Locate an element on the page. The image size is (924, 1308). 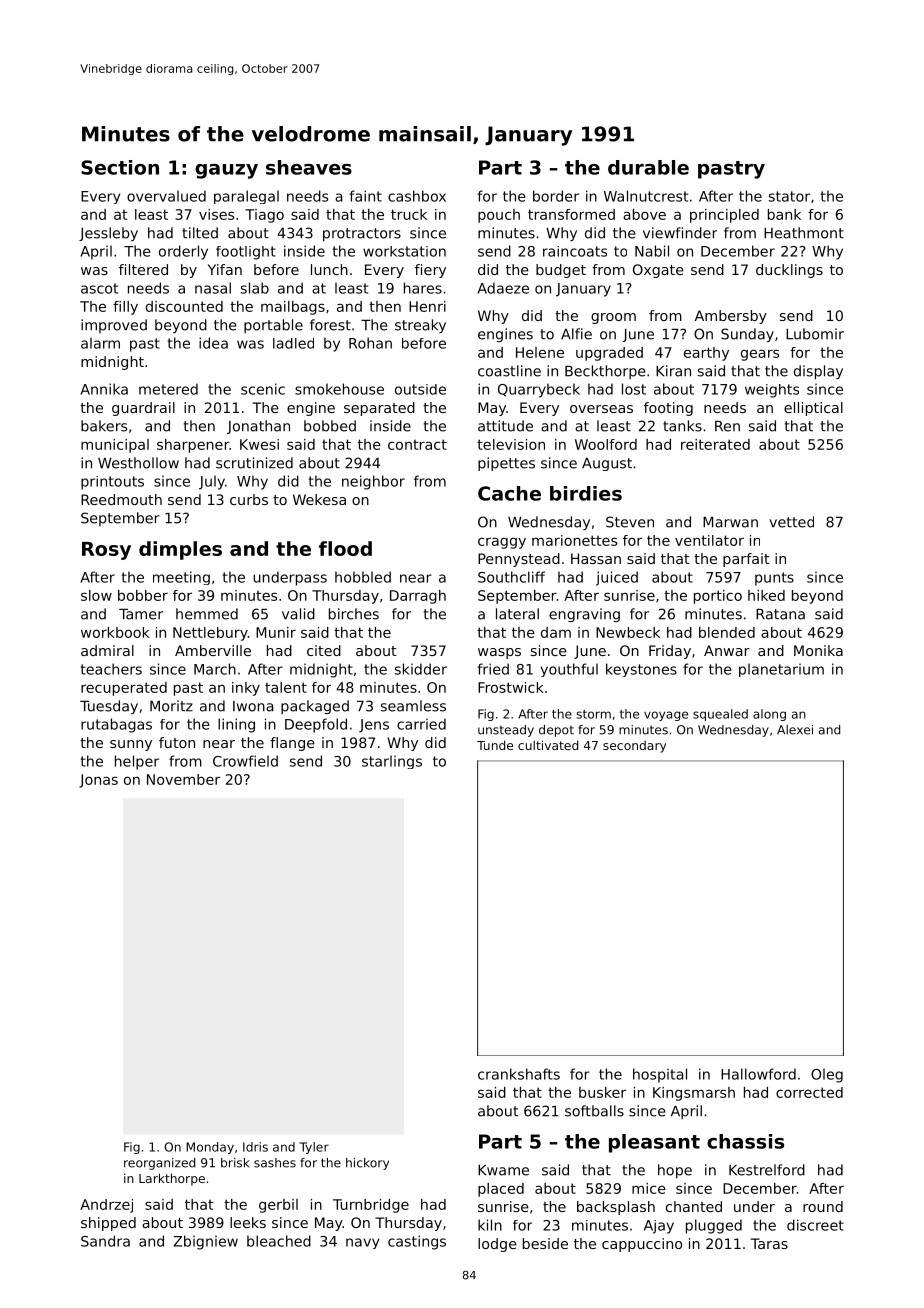
cashbox is located at coordinates (417, 196).
